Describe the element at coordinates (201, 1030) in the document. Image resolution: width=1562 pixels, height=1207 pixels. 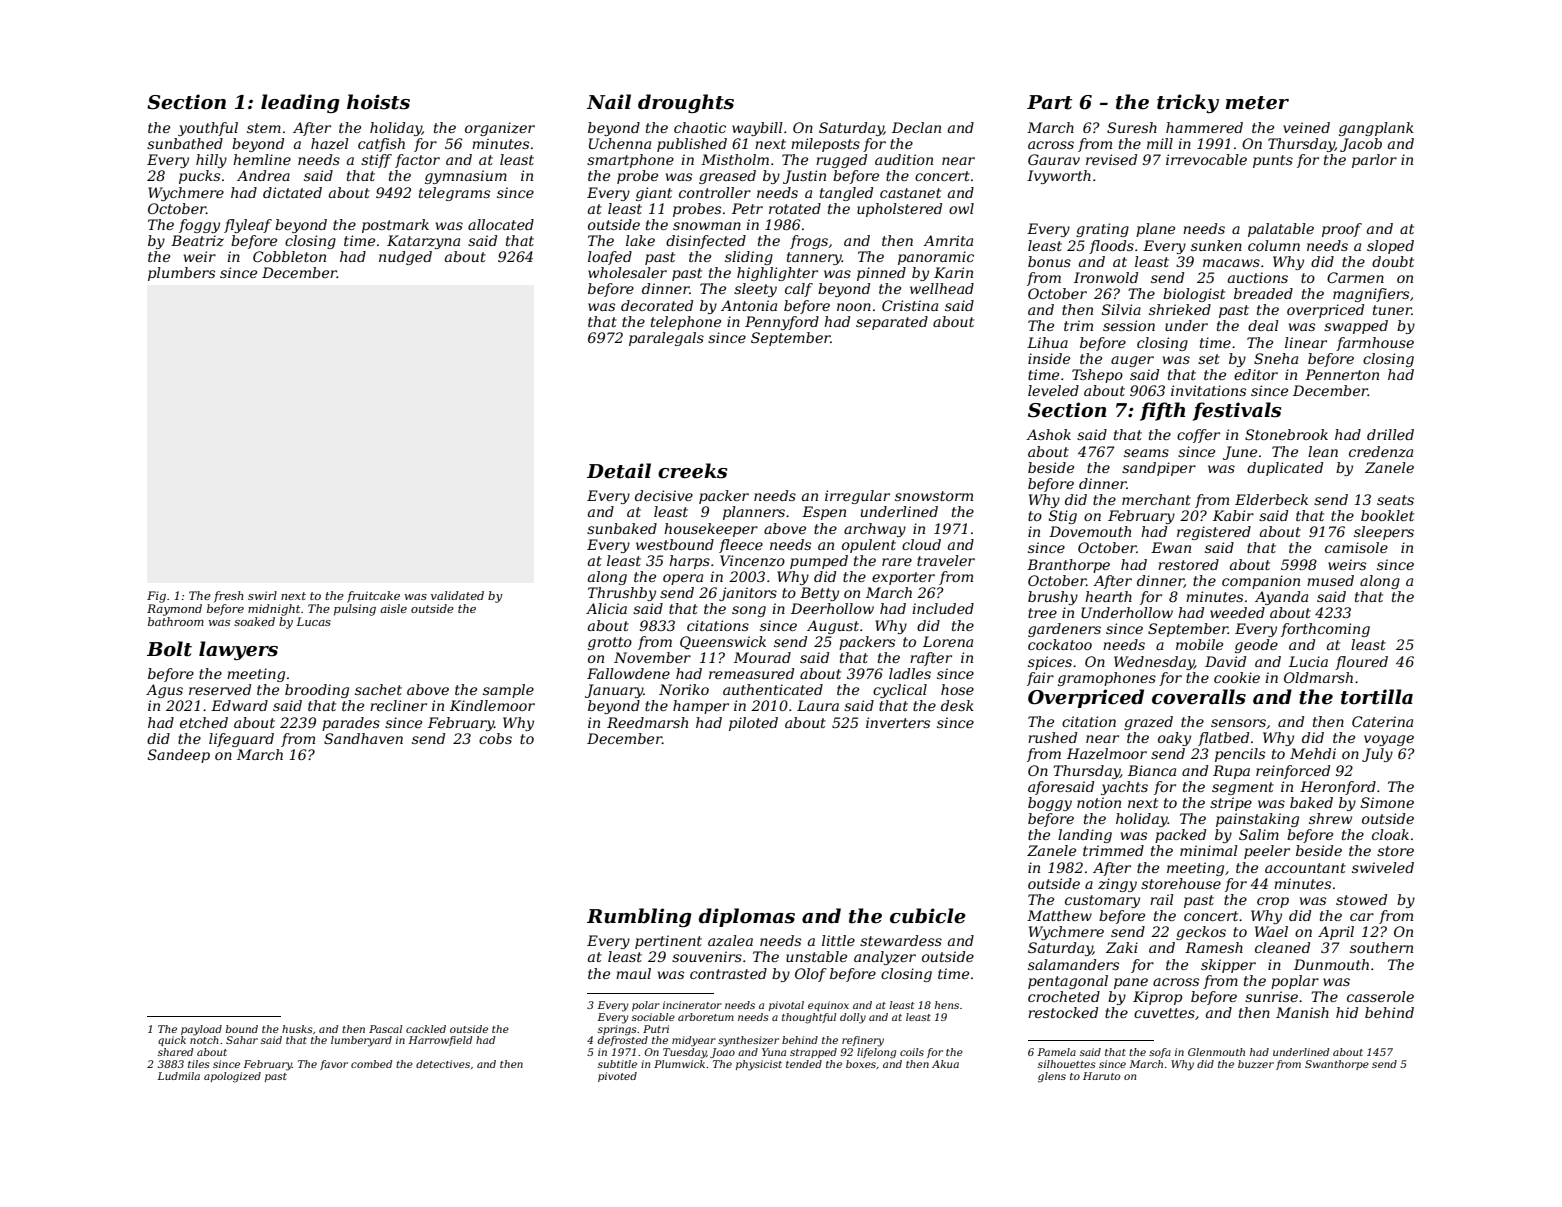
I see `payload` at that location.
